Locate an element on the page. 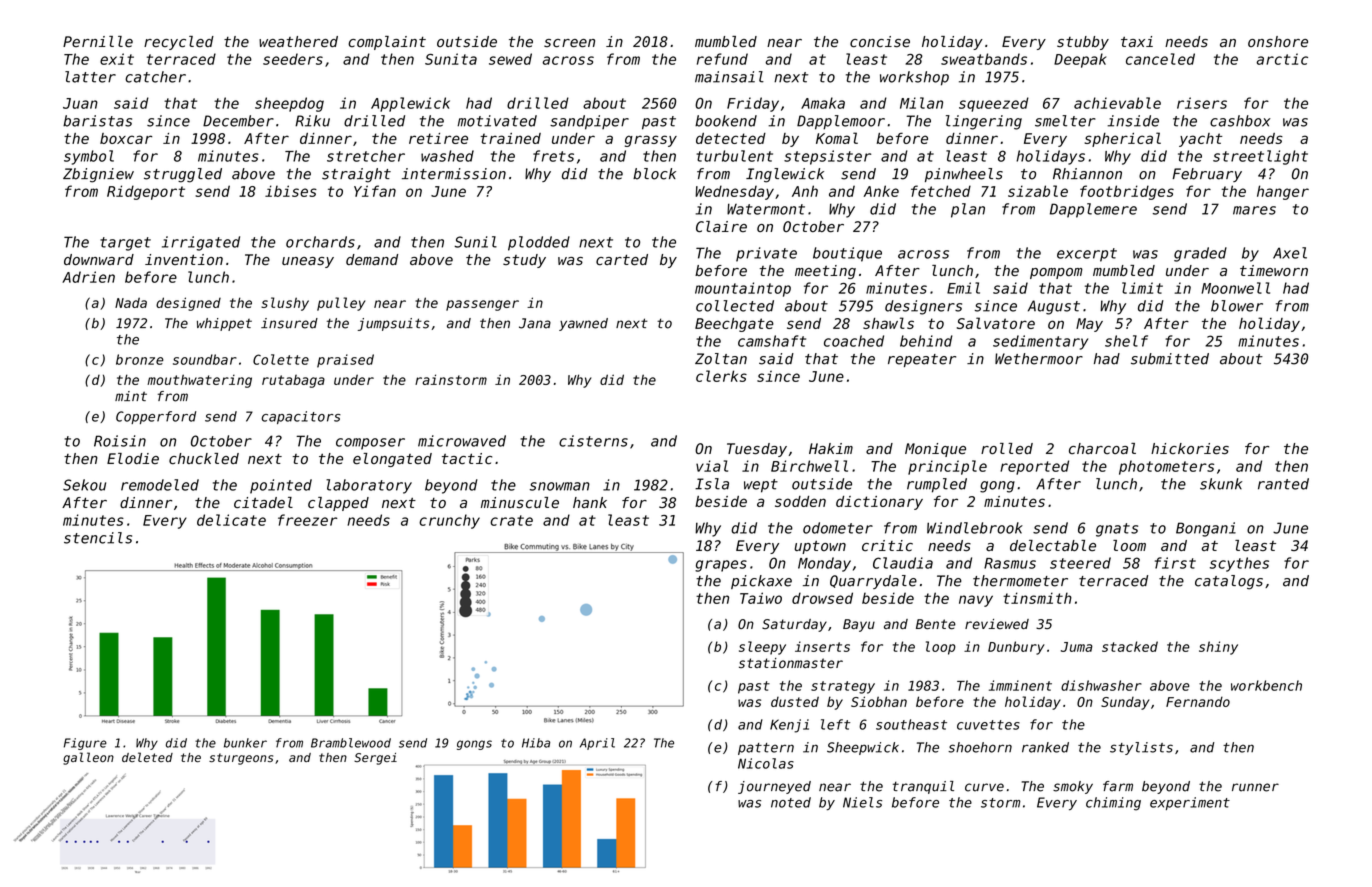 The width and height of the image is (1372, 887). sandpiper is located at coordinates (589, 122).
